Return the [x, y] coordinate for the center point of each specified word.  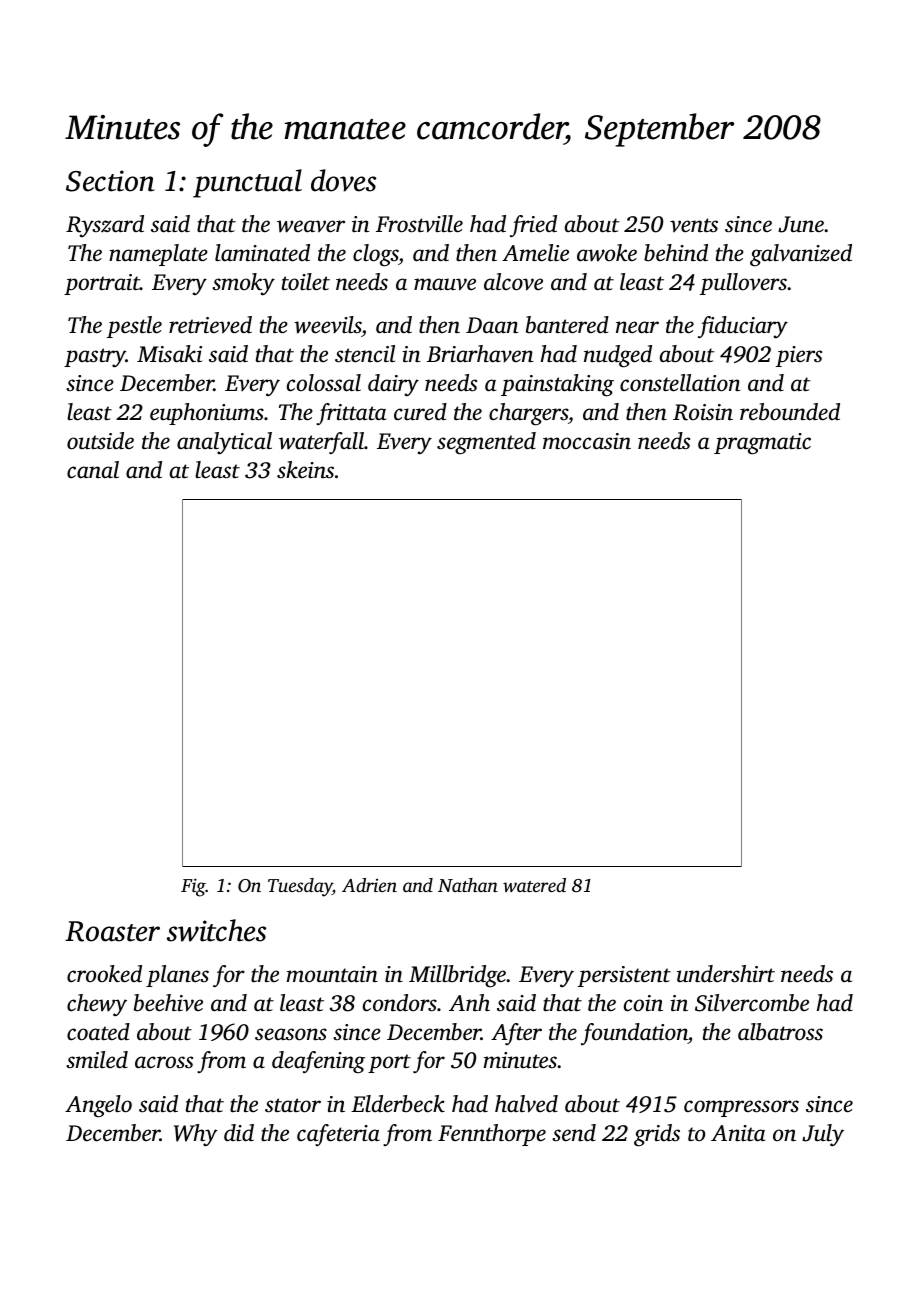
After [516, 1034]
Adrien [369, 885]
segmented [486, 443]
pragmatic [762, 444]
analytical [224, 443]
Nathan [468, 885]
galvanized [801, 255]
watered [534, 885]
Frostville [419, 224]
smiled [97, 1059]
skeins [305, 470]
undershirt [726, 974]
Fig [193, 887]
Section [110, 181]
